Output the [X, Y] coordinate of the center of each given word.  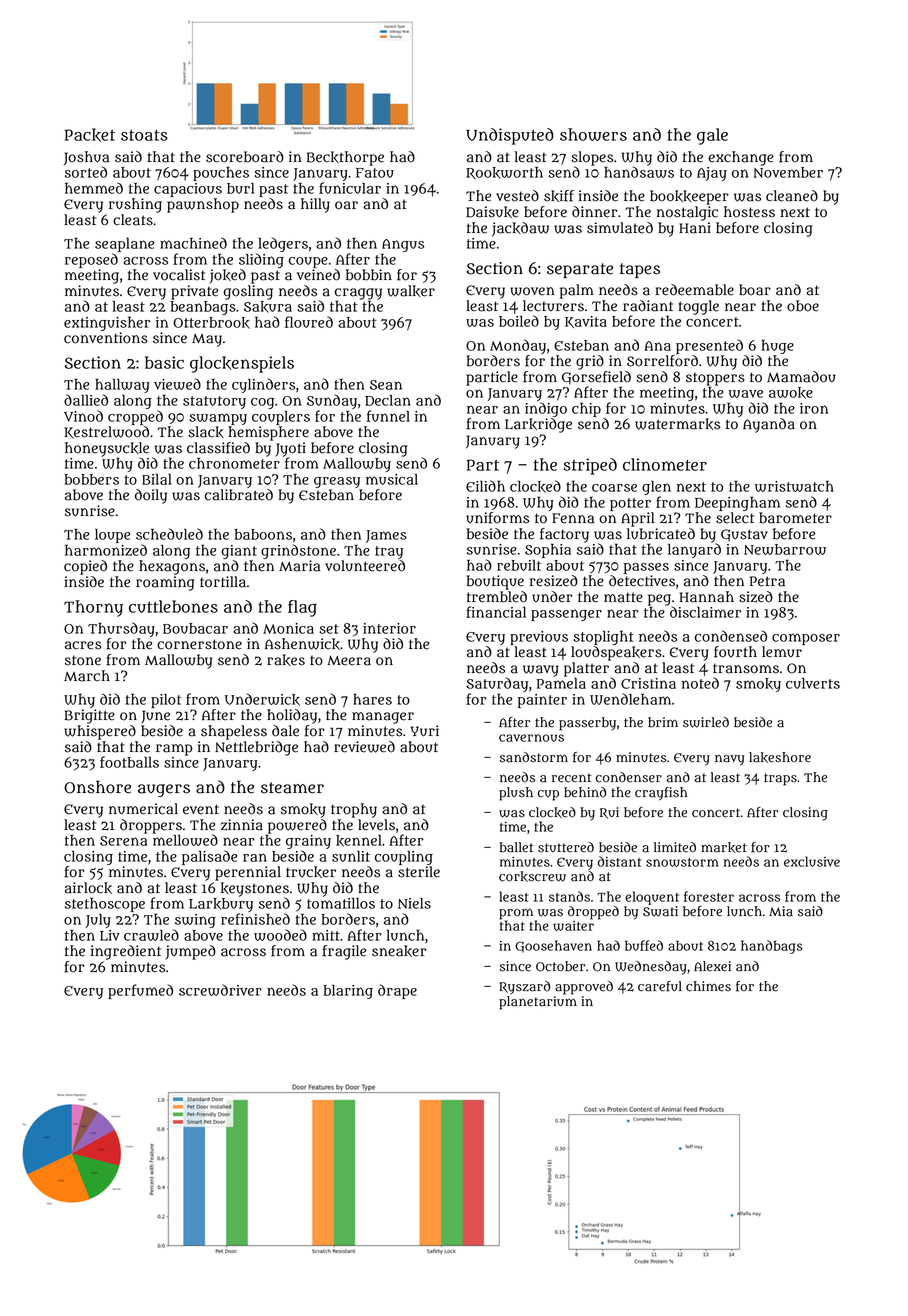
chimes [708, 986]
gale [712, 136]
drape [397, 991]
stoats [144, 135]
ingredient [126, 952]
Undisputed [510, 136]
